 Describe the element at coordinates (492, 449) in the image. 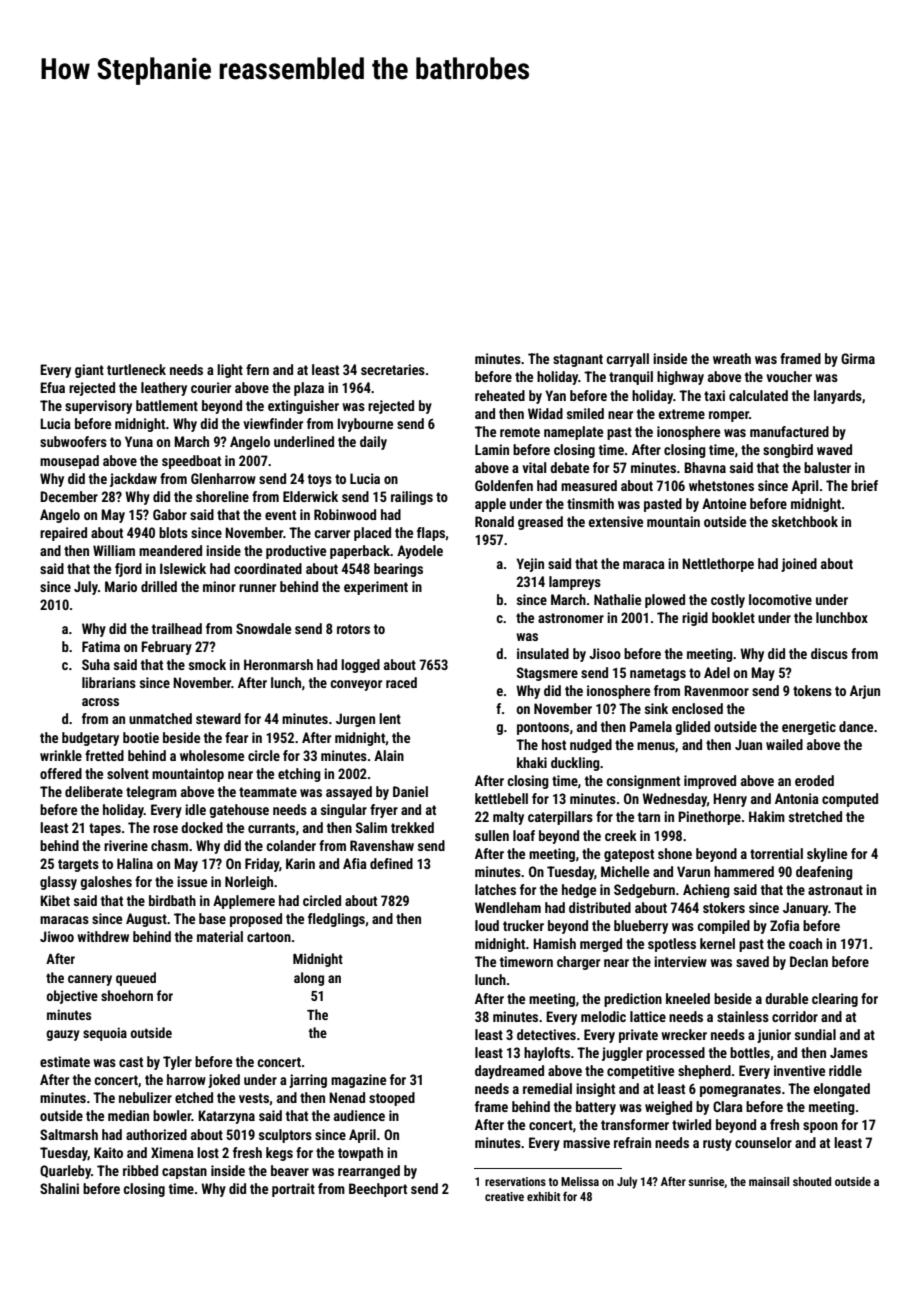

I see `Lamin` at that location.
